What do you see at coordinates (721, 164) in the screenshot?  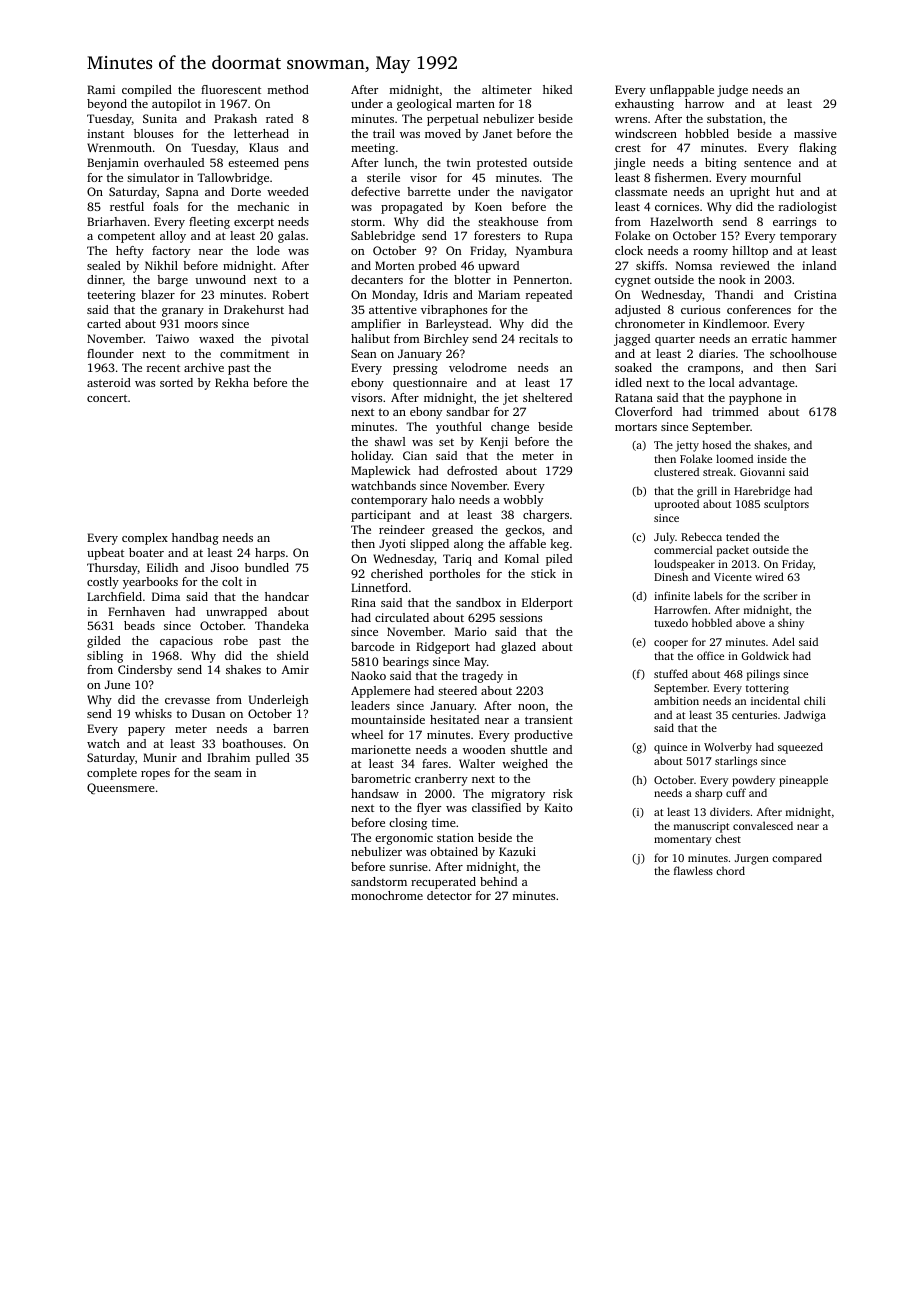 I see `biting` at bounding box center [721, 164].
